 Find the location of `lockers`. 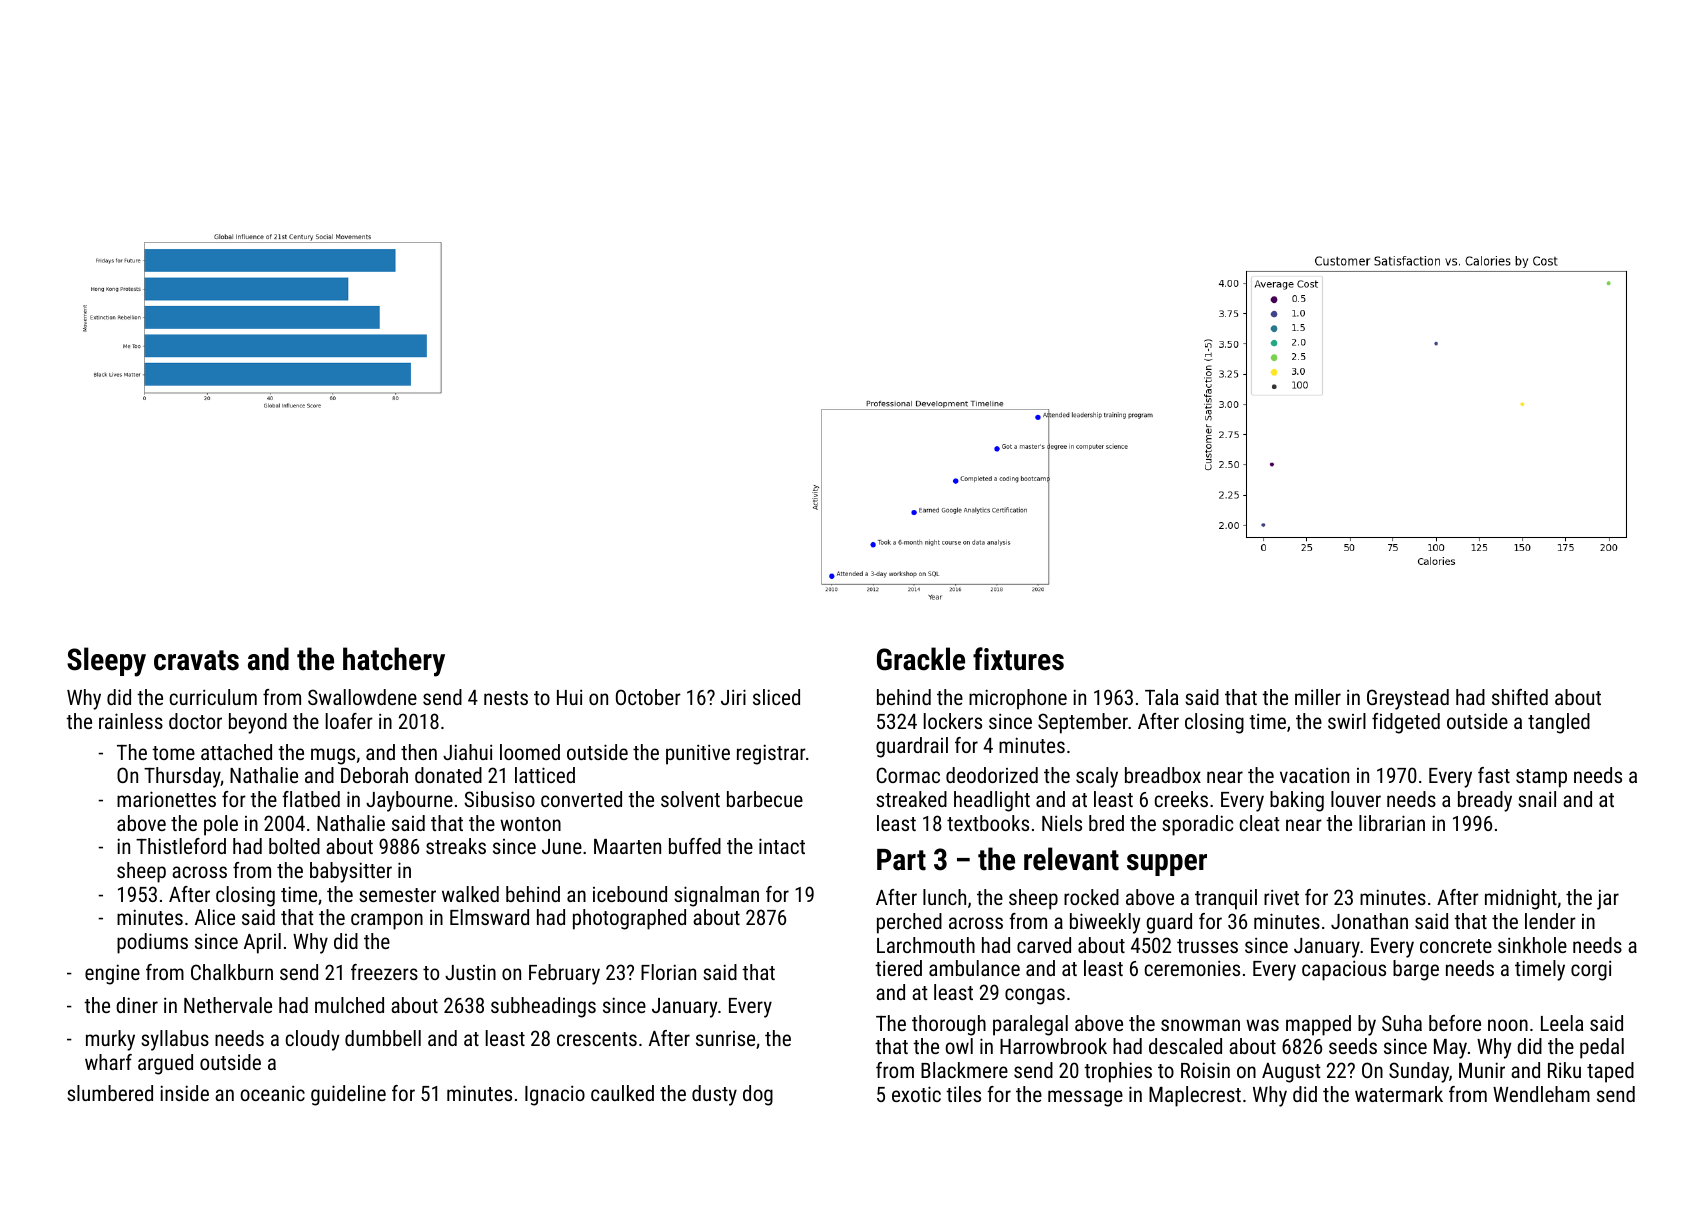

lockers is located at coordinates (953, 721).
